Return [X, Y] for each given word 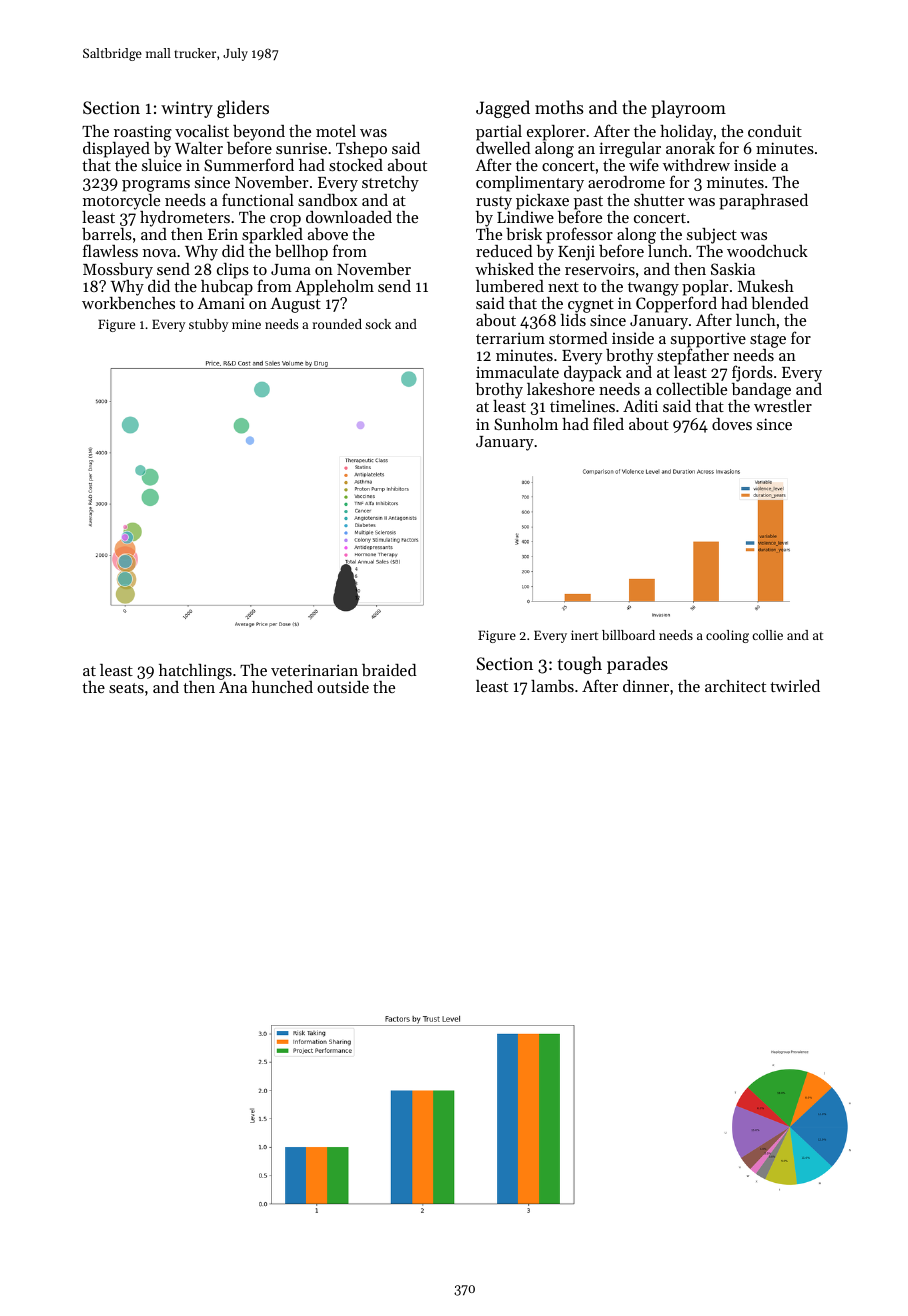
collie [767, 635]
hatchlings [195, 672]
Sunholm [526, 424]
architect [735, 686]
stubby [208, 325]
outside [343, 687]
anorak [690, 148]
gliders [243, 109]
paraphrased [763, 202]
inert [584, 635]
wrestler [783, 406]
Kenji [576, 253]
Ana [233, 687]
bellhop [301, 253]
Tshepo [361, 150]
